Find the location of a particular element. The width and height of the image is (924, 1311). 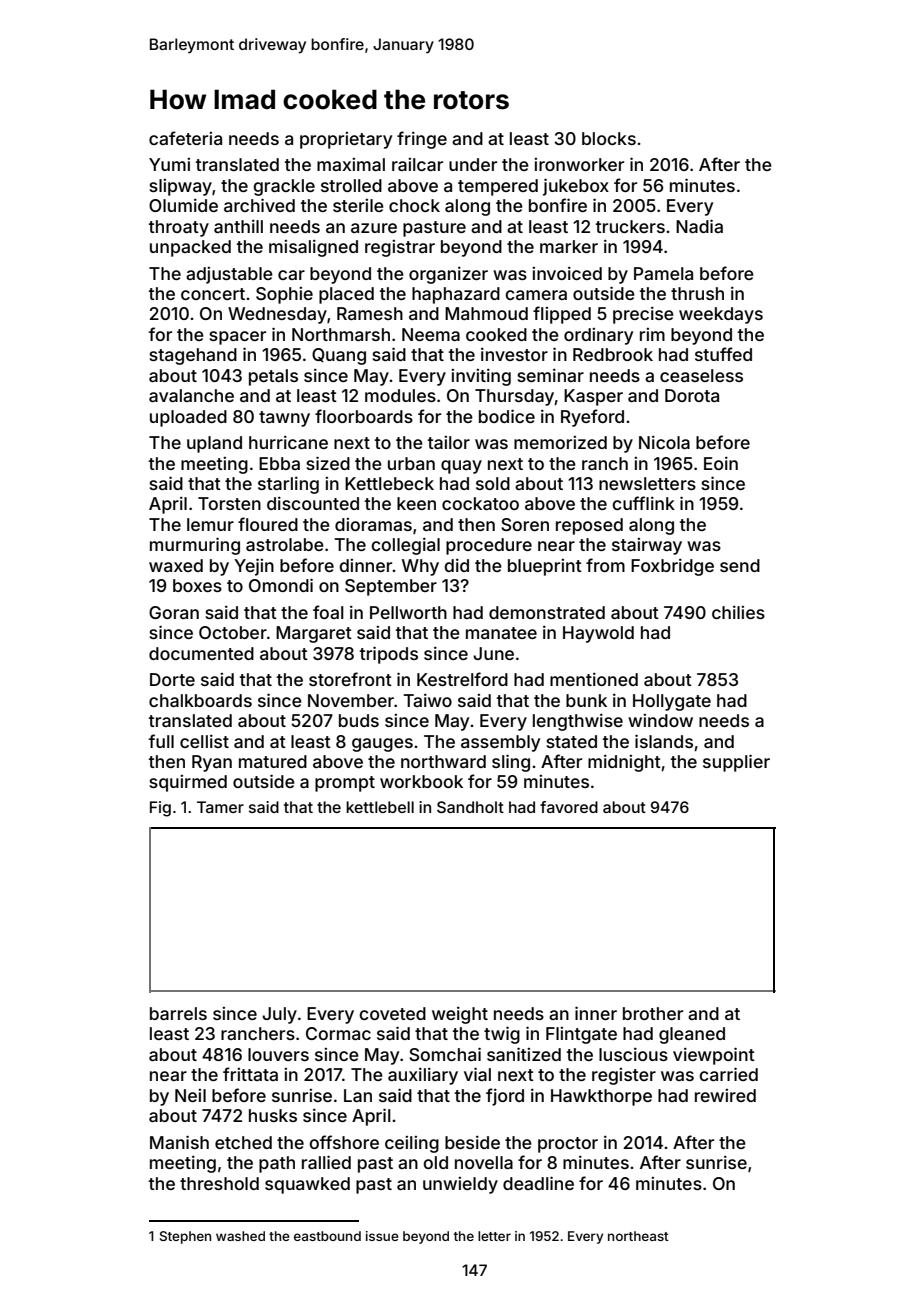

ironworker is located at coordinates (579, 164).
